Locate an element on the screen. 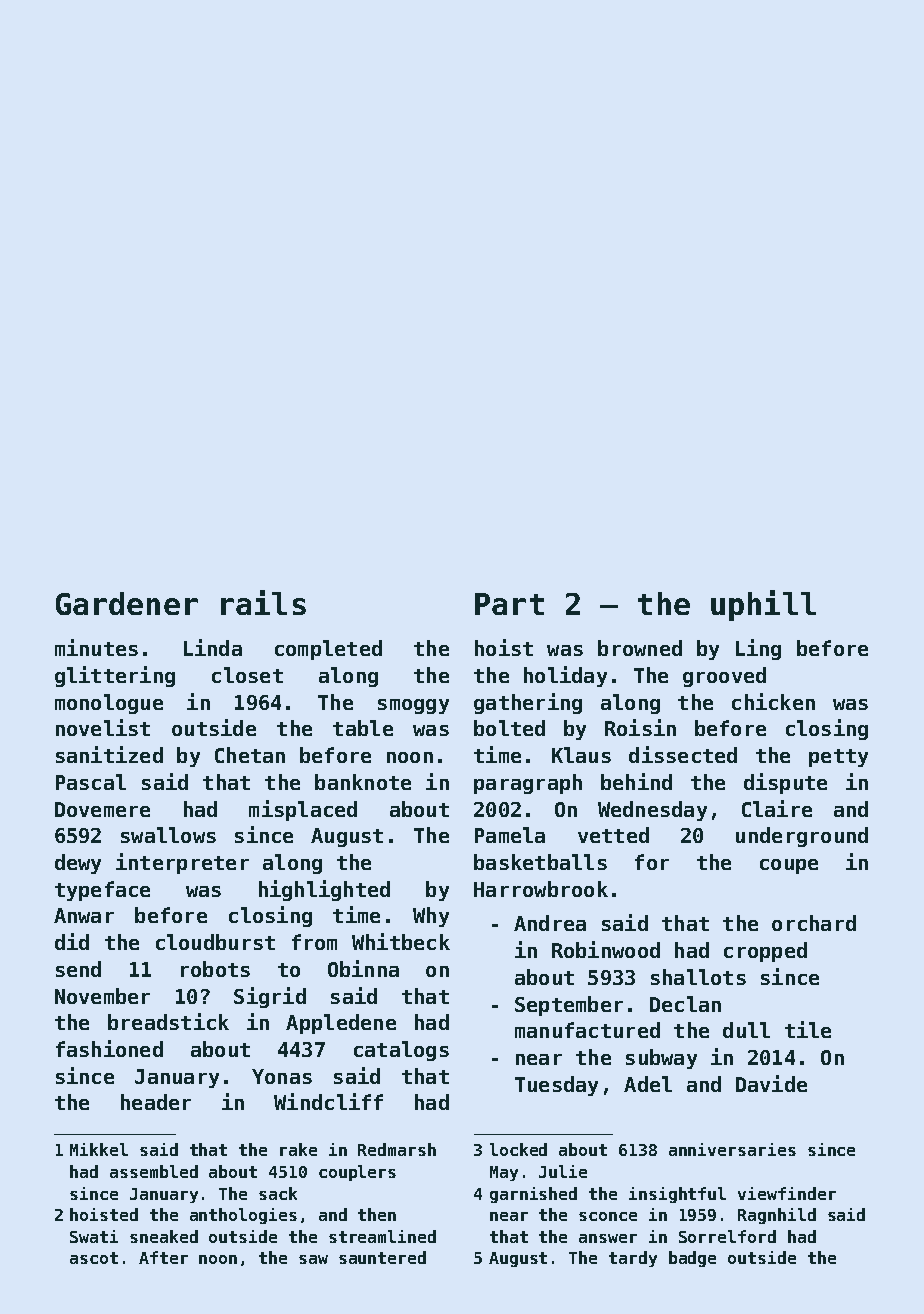 The height and width of the screenshot is (1314, 924). badge is located at coordinates (692, 1259).
